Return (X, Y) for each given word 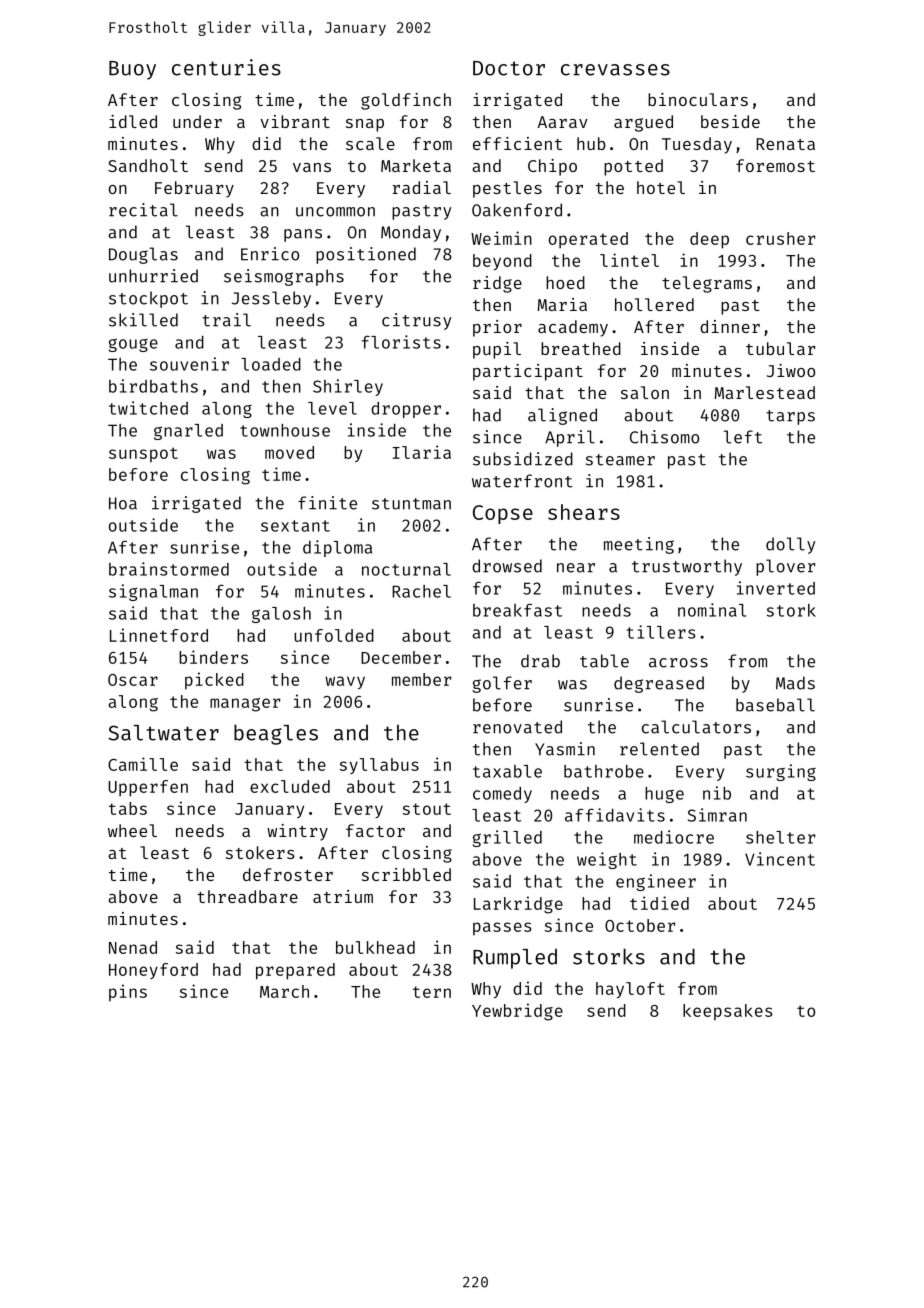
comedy (502, 795)
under (197, 121)
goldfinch (406, 101)
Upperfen (148, 788)
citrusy (416, 321)
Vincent (780, 859)
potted (633, 167)
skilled (143, 320)
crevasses (615, 70)
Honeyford (153, 971)
